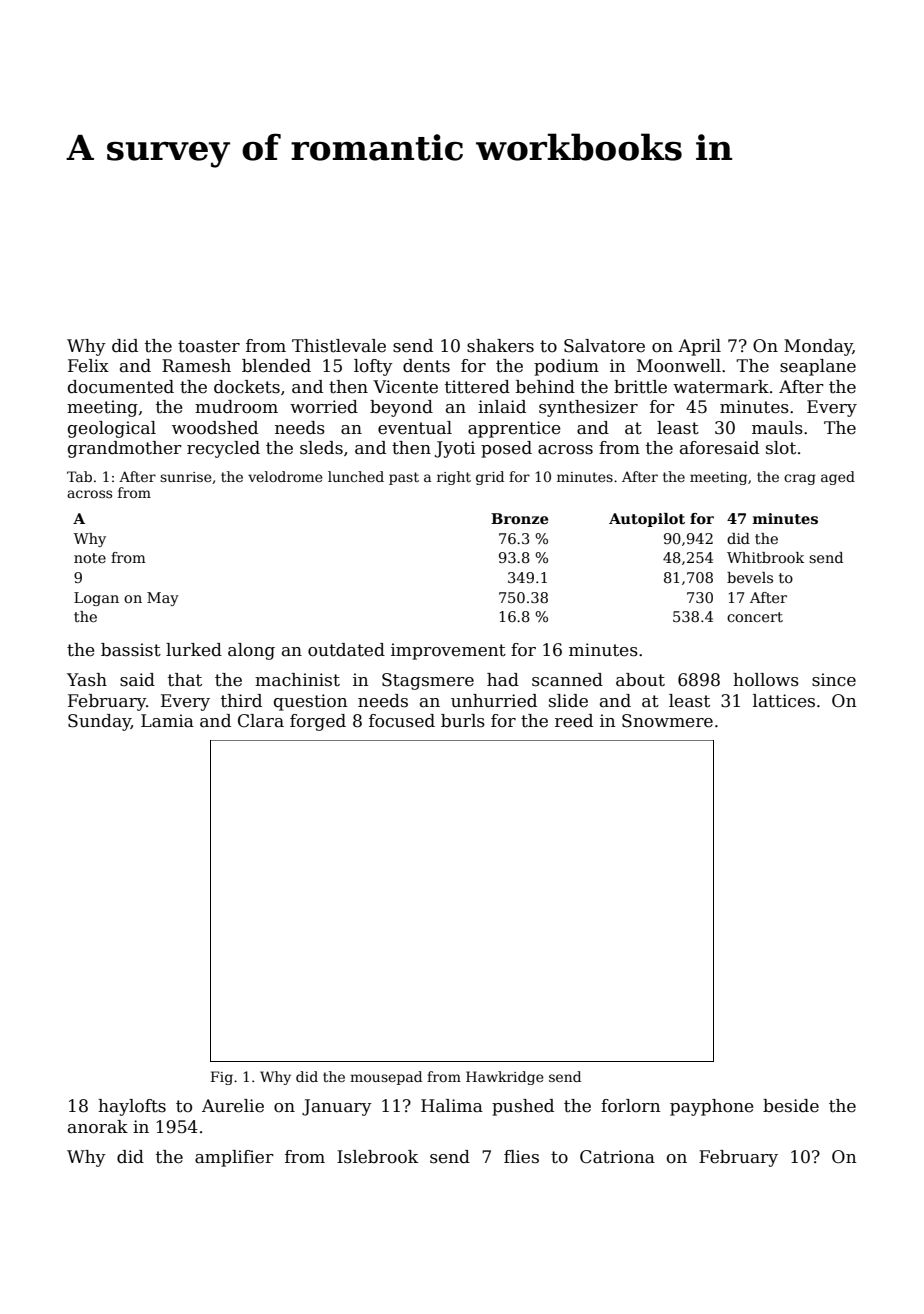 This page has height=1314, width=924. I want to click on Fig, so click(222, 1078).
